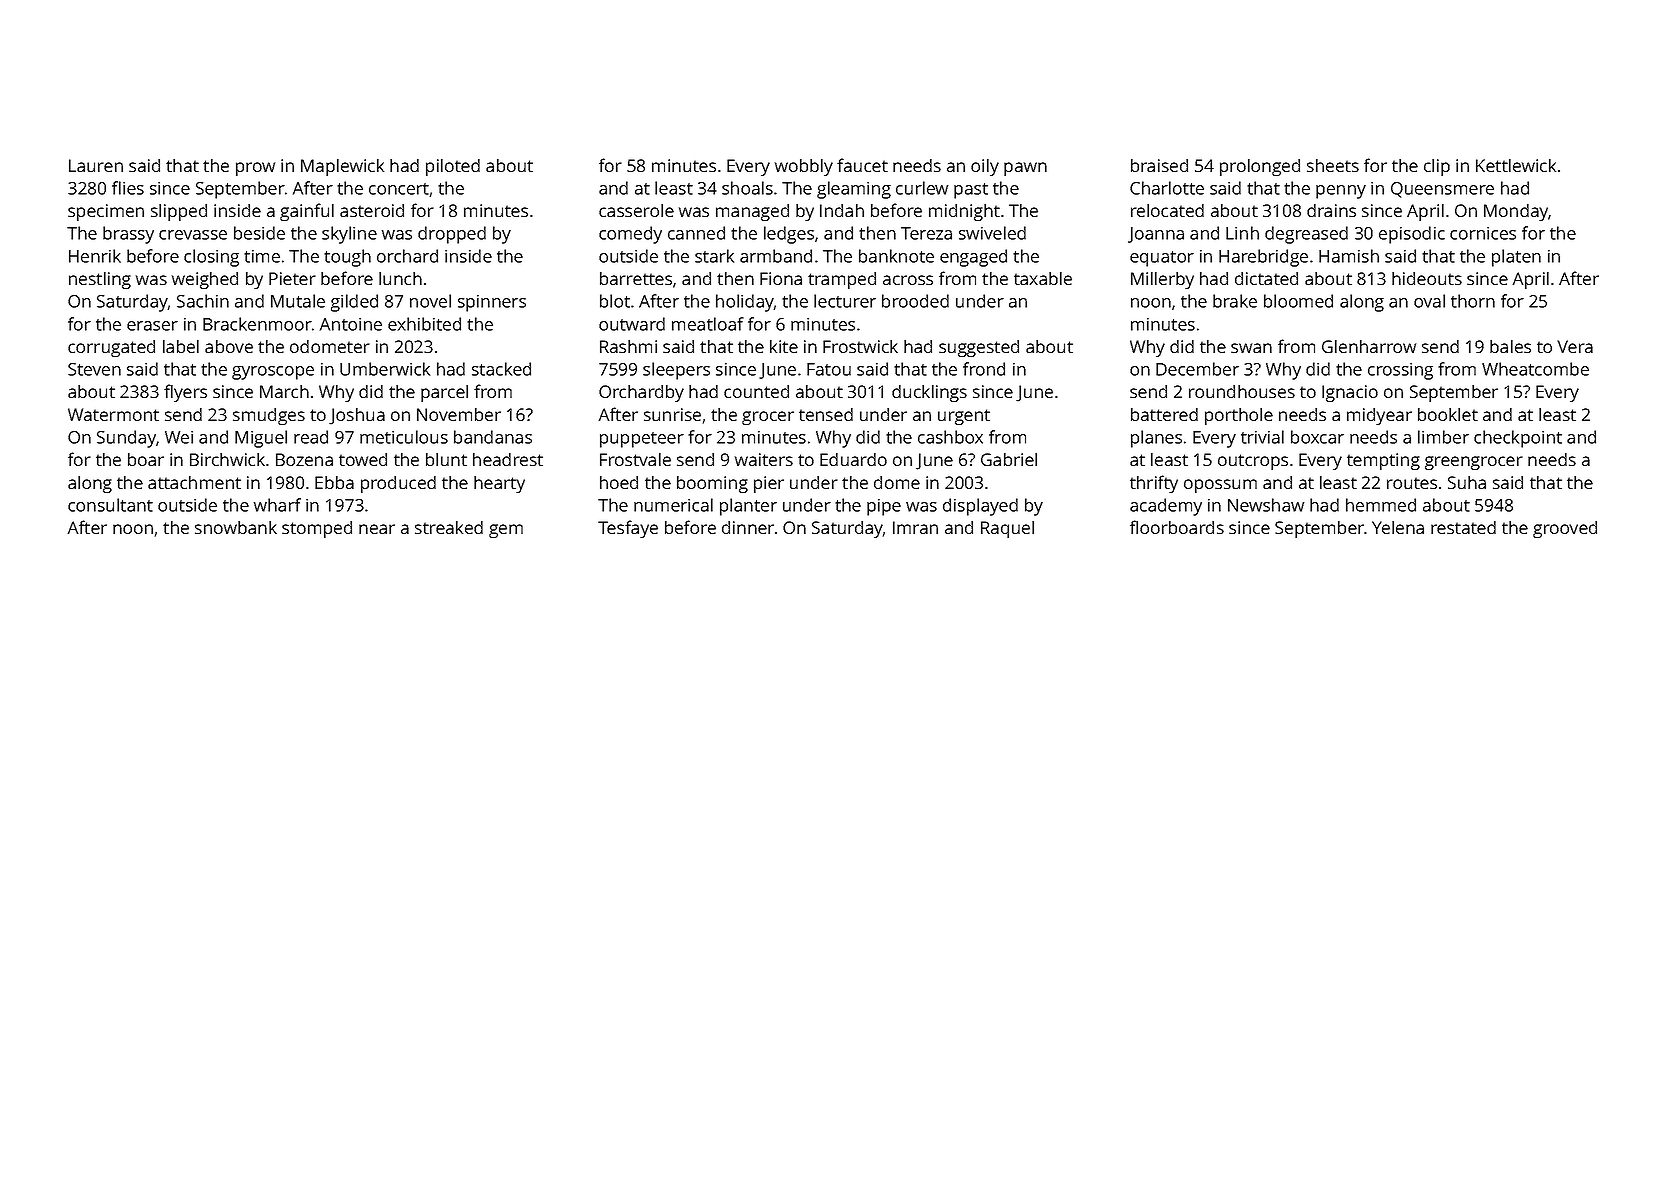  What do you see at coordinates (628, 529) in the document?
I see `Tesfaye` at bounding box center [628, 529].
